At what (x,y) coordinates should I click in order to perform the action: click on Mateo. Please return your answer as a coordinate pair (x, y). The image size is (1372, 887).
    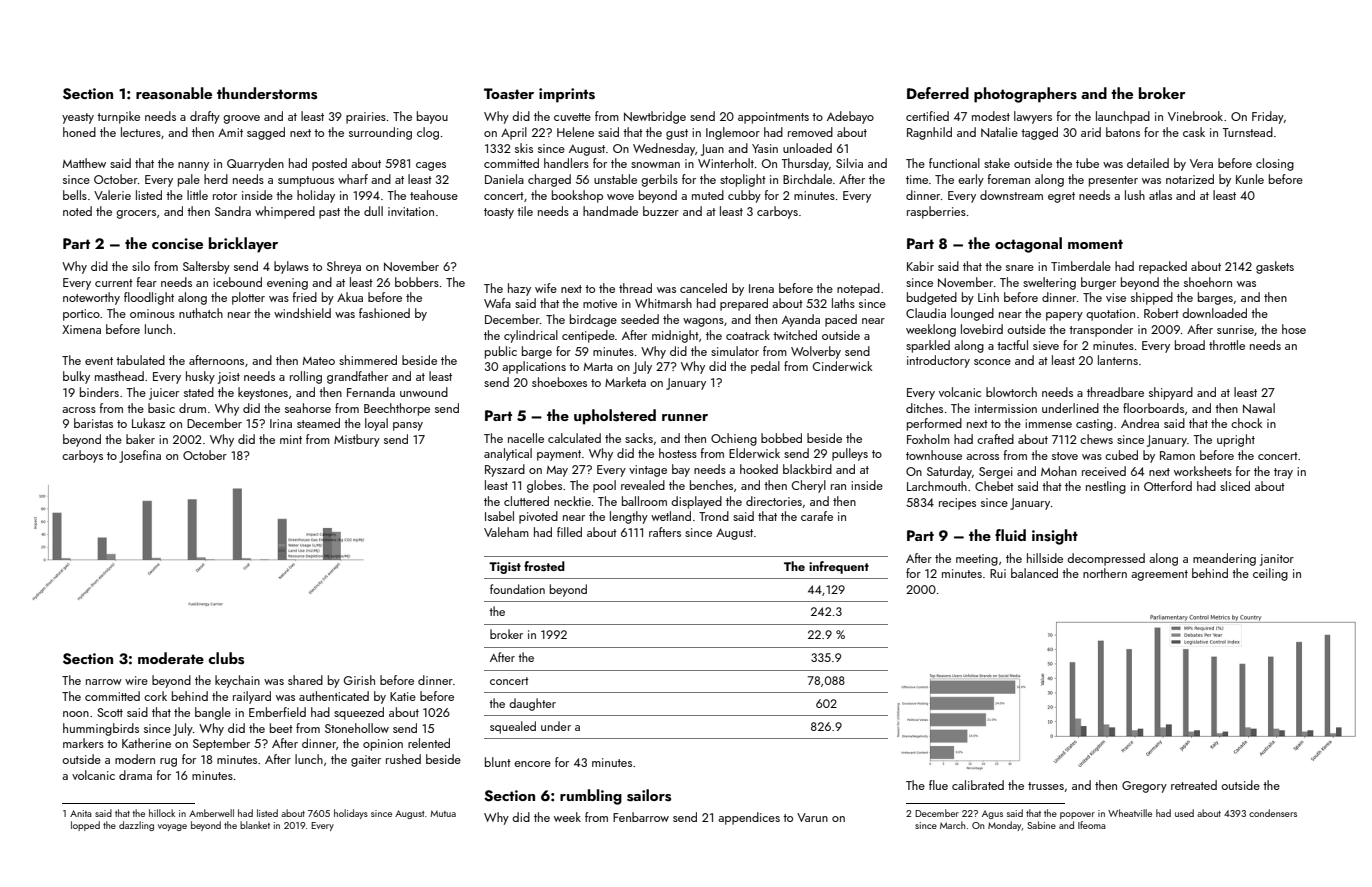
    Looking at the image, I should click on (319, 361).
